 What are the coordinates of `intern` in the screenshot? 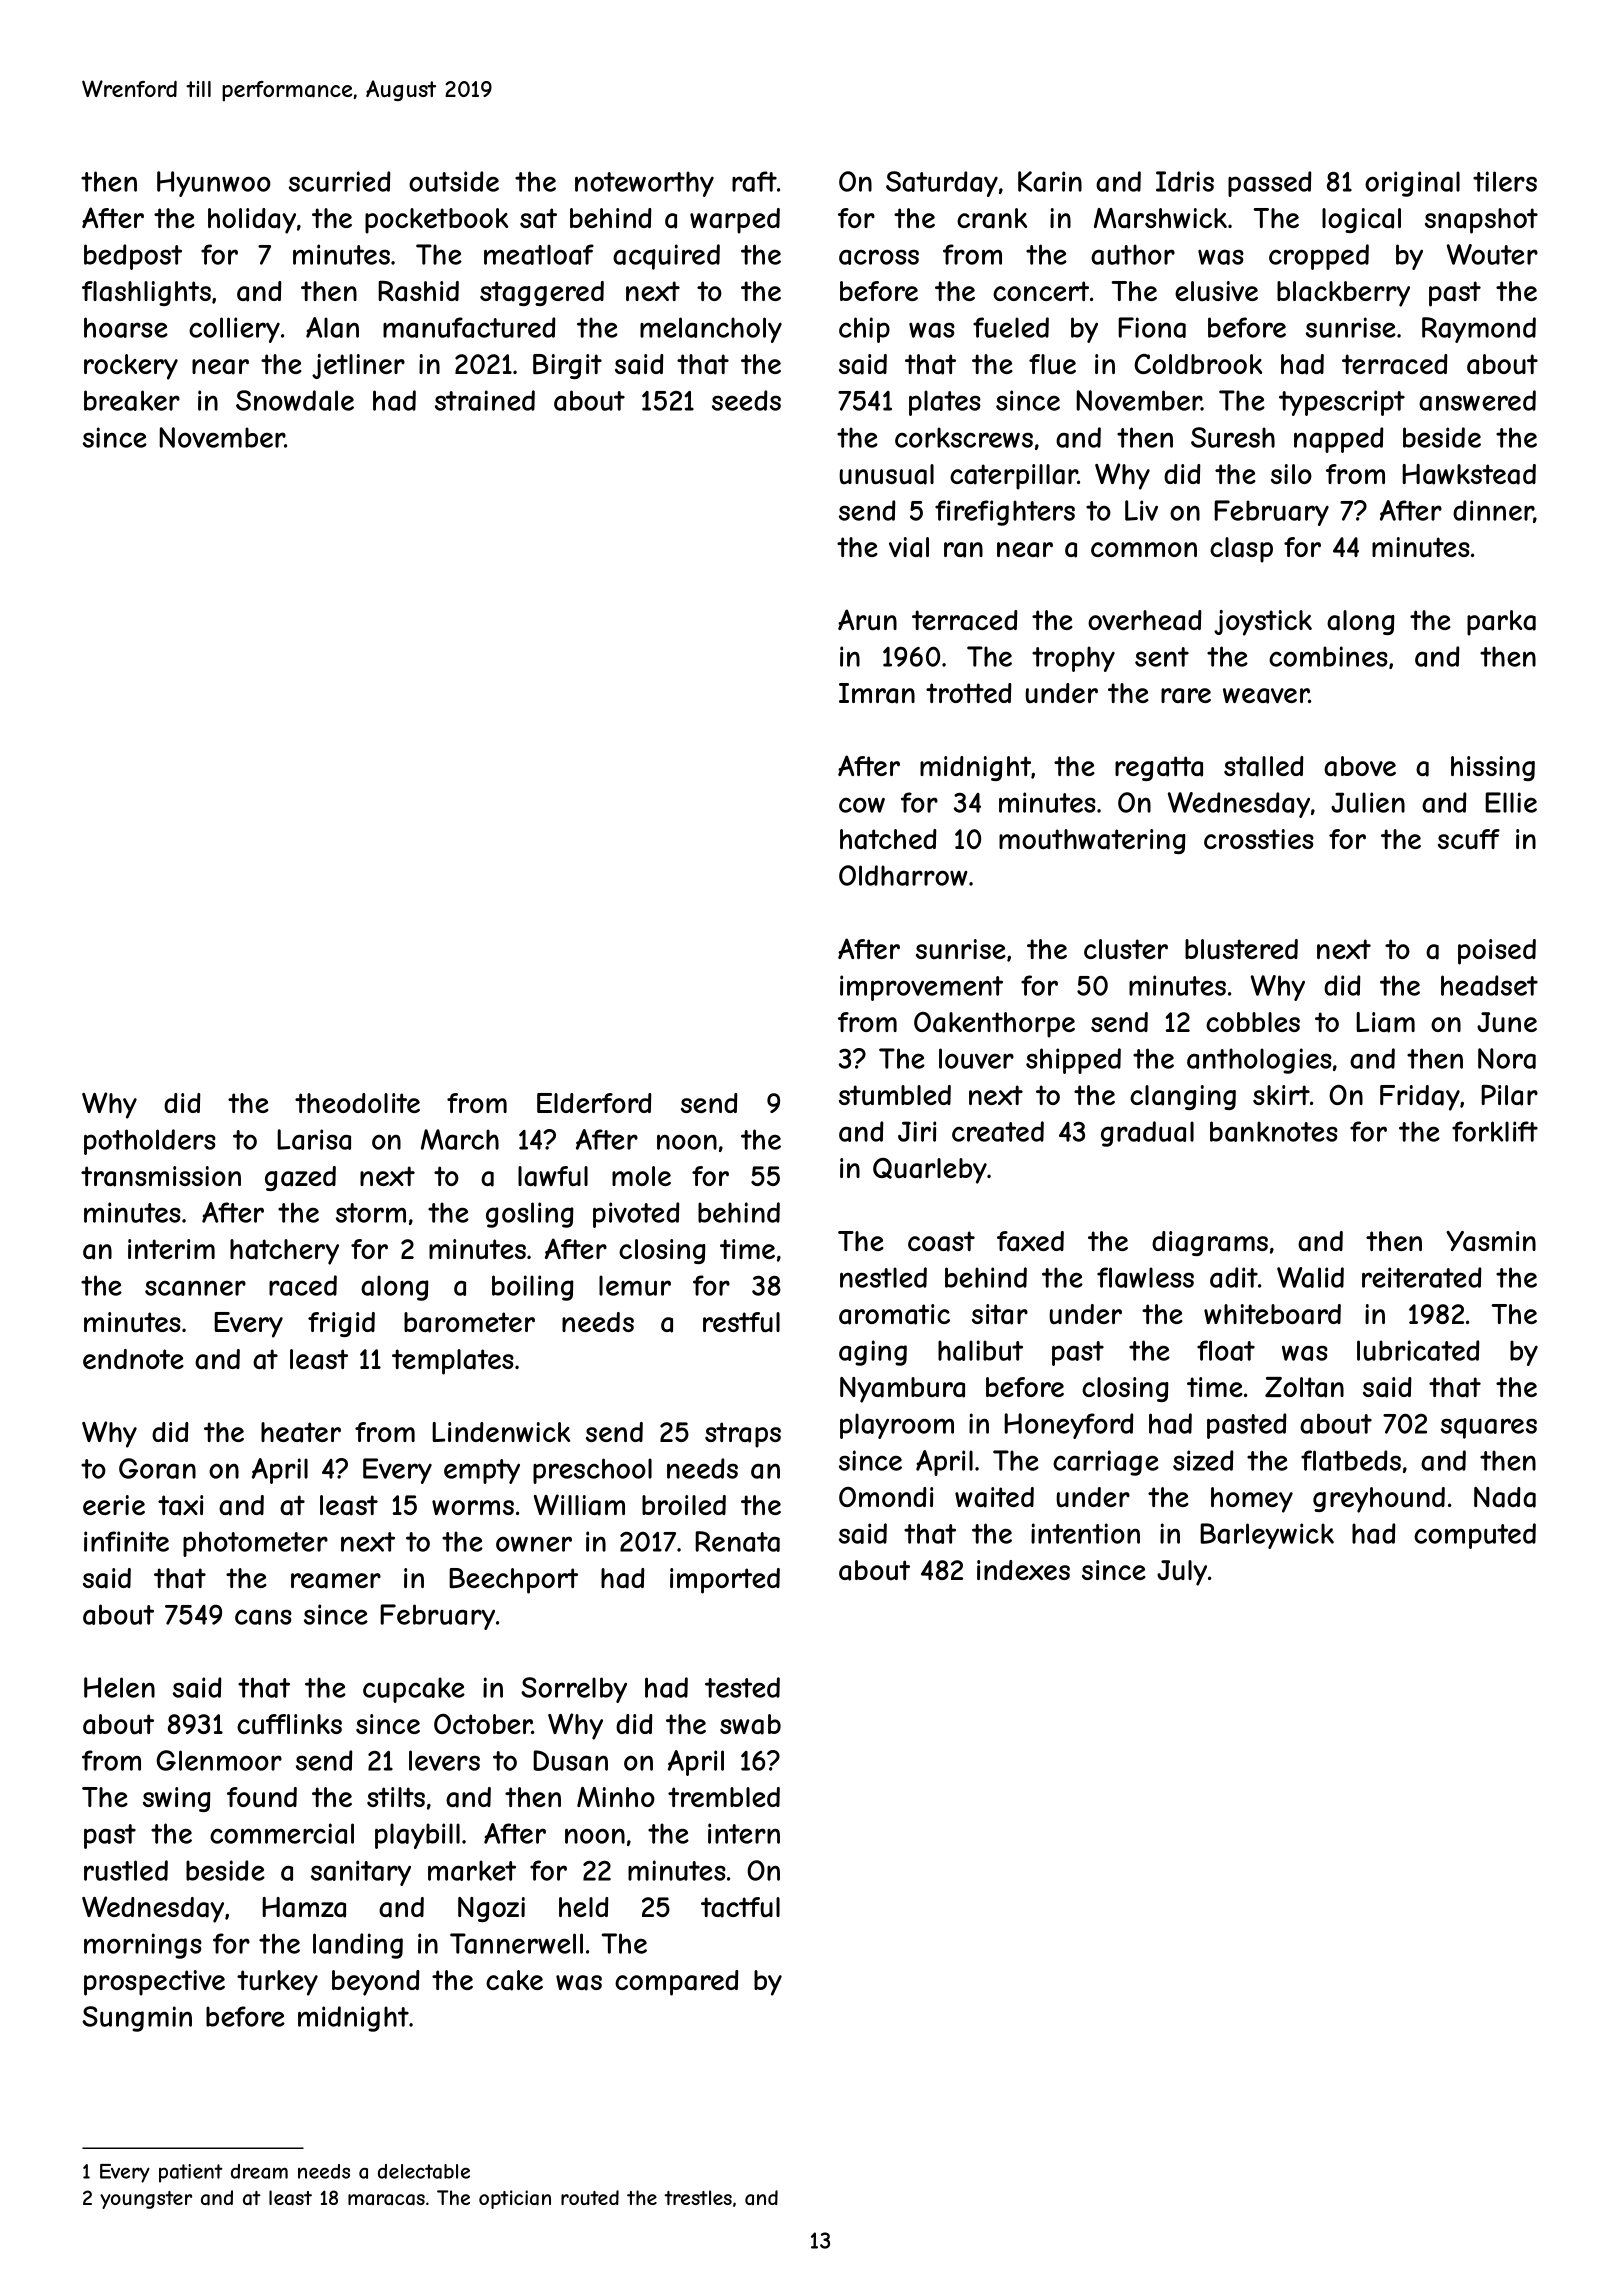 It's located at (744, 1833).
